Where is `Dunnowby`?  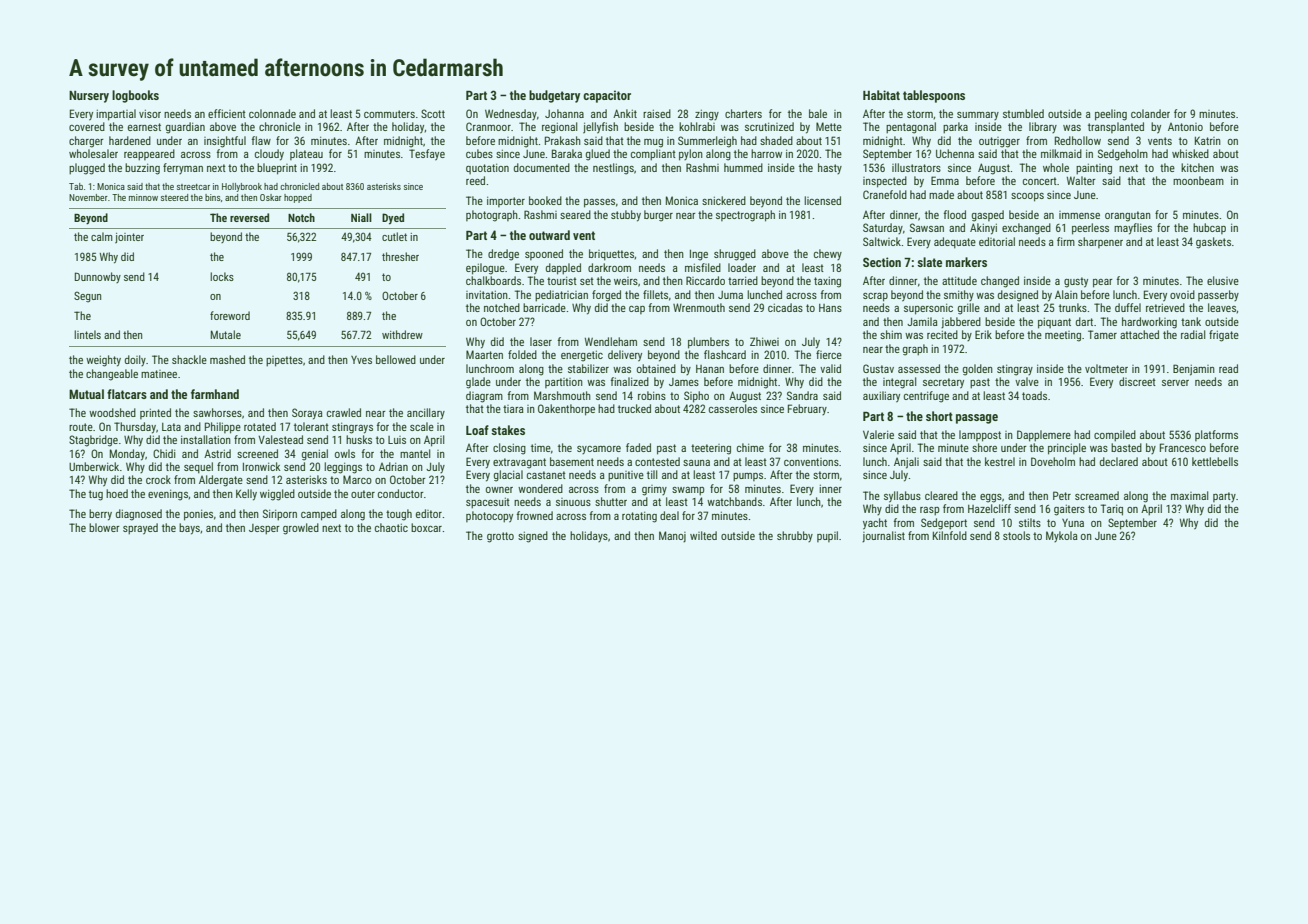 Dunnowby is located at coordinates (98, 277).
